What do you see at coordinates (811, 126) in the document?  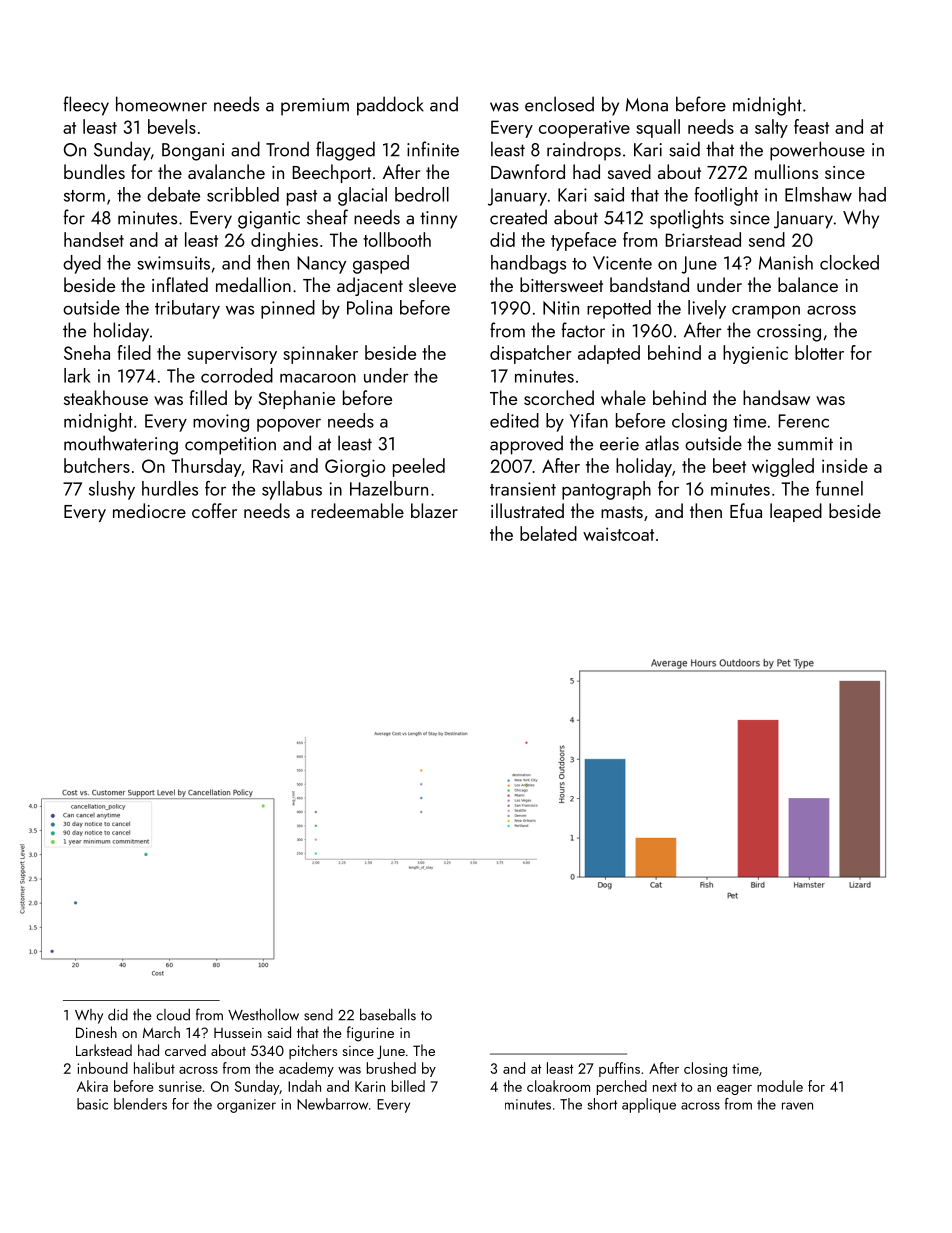 I see `feast` at bounding box center [811, 126].
